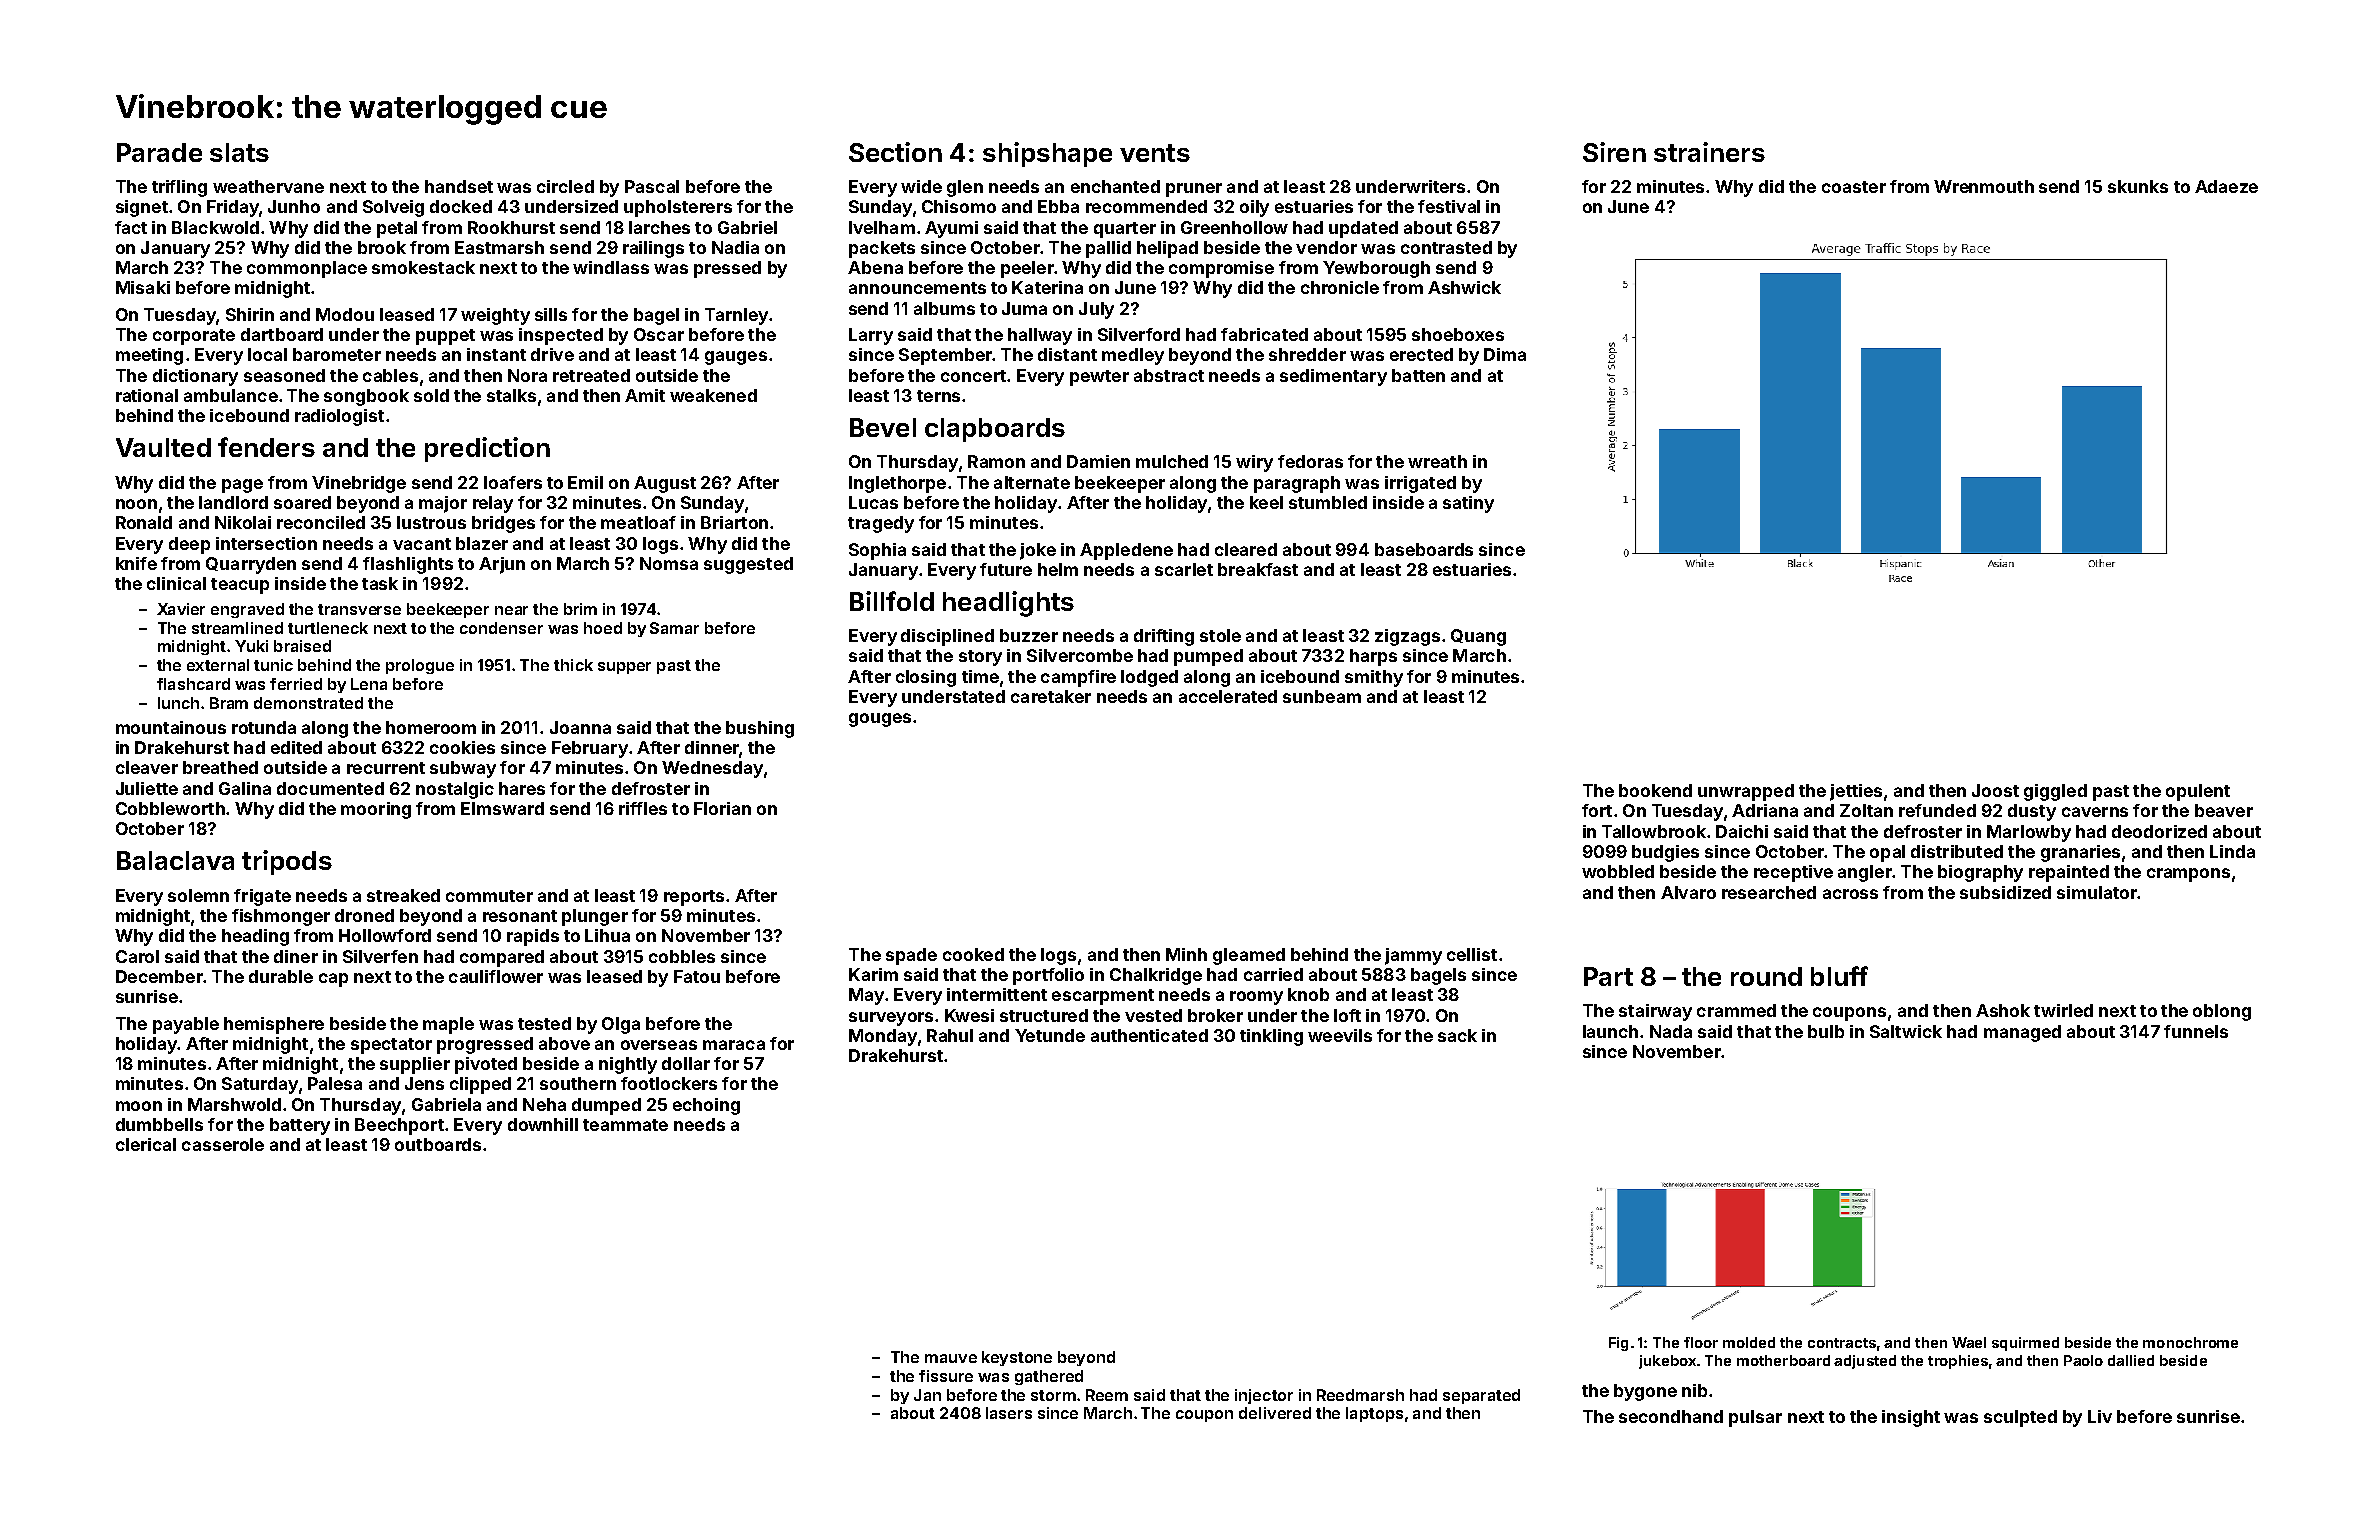  What do you see at coordinates (1468, 504) in the screenshot?
I see `satiny` at bounding box center [1468, 504].
